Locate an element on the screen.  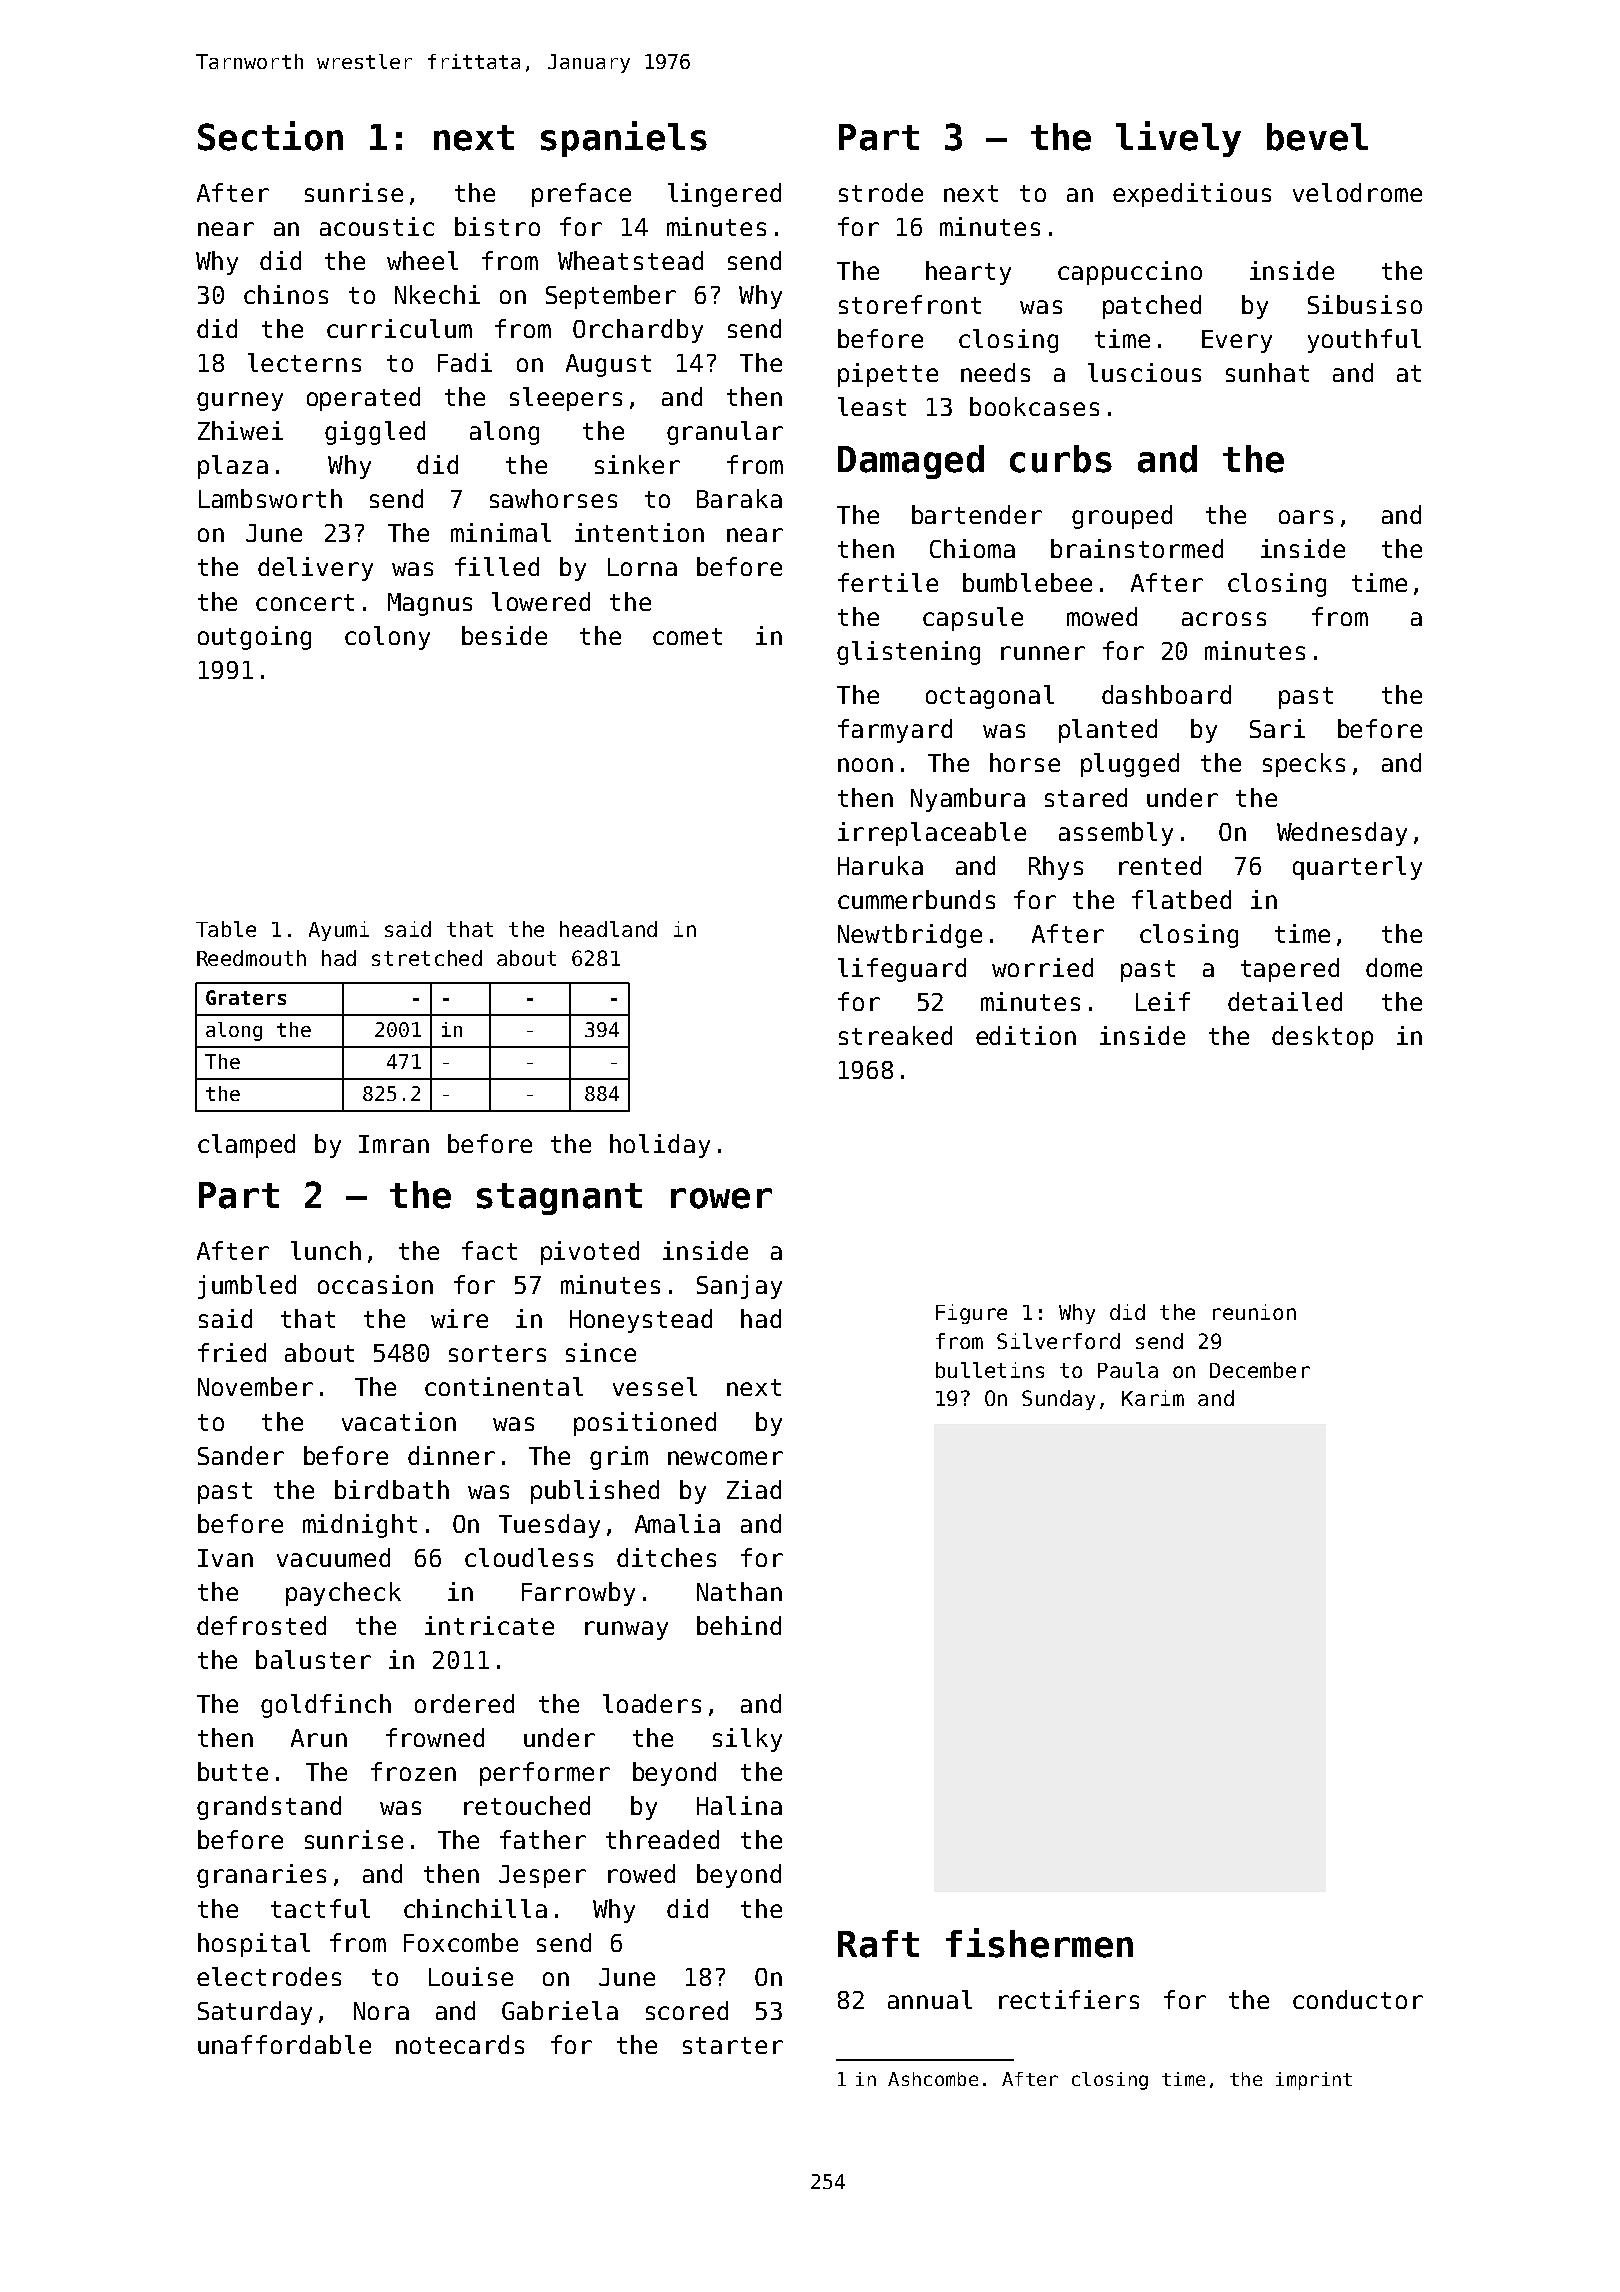
December is located at coordinates (1260, 1370).
